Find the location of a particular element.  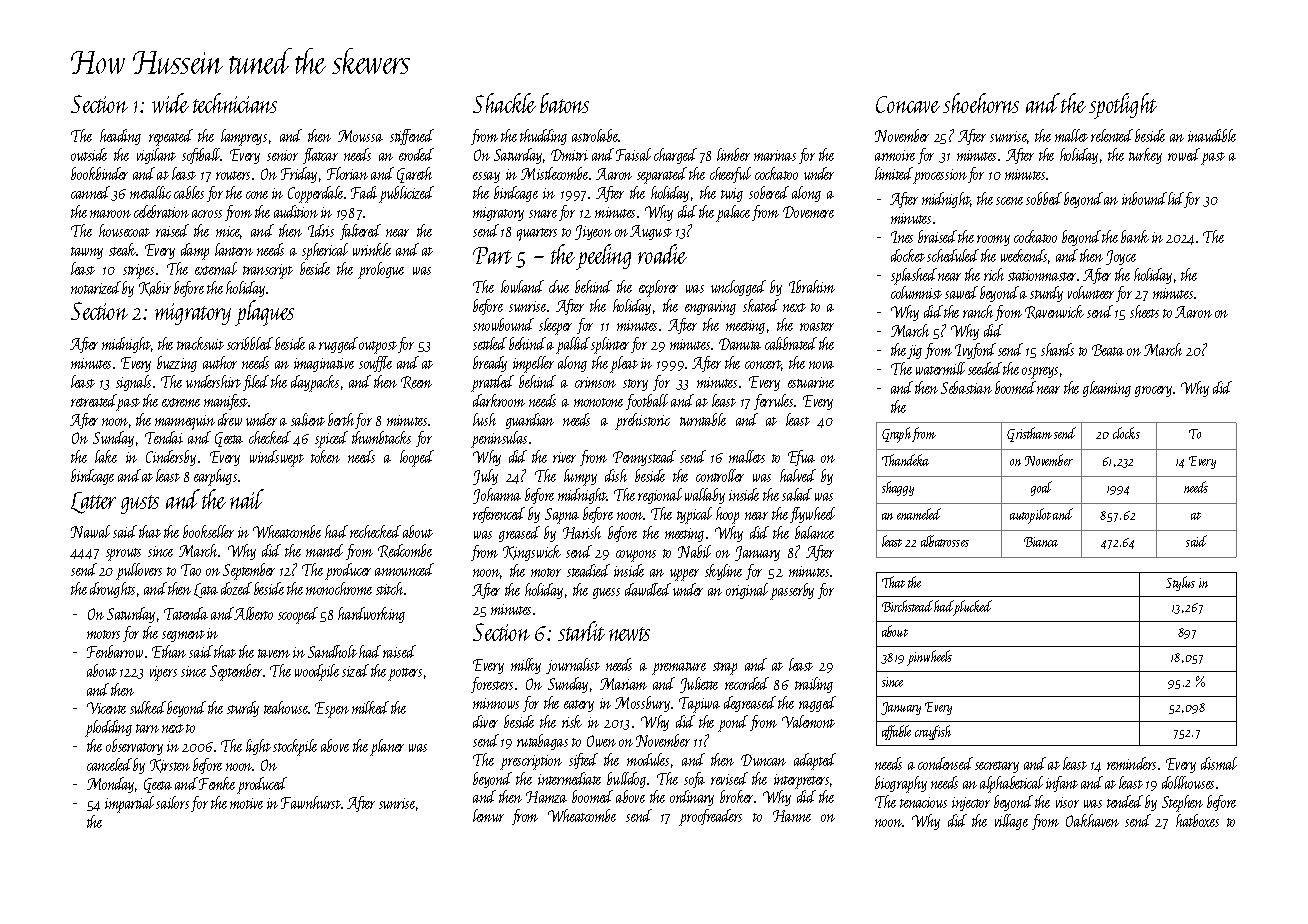

essay is located at coordinates (486, 177).
